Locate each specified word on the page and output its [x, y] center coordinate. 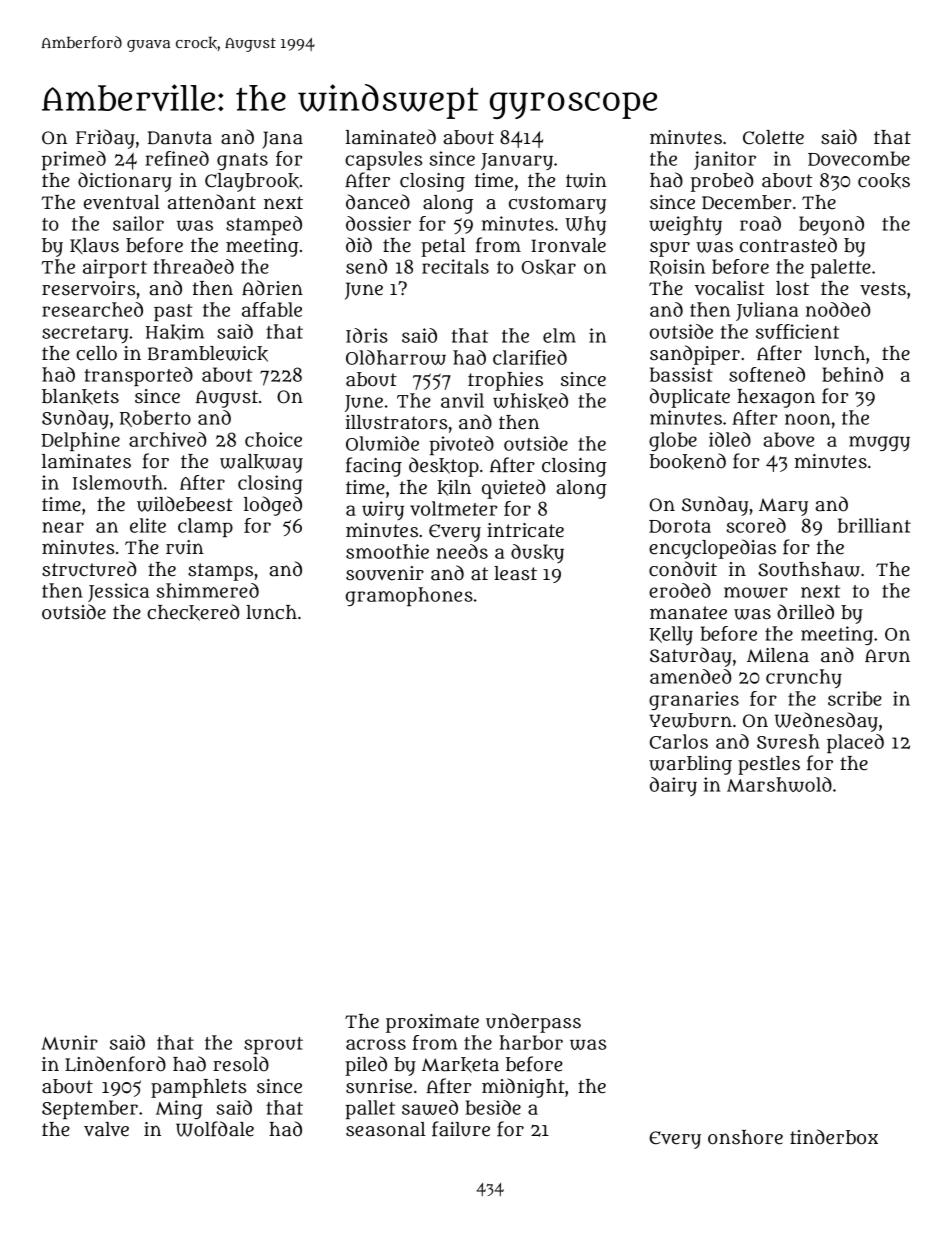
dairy [673, 786]
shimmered [207, 590]
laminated [391, 137]
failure [461, 1129]
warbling [690, 765]
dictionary [125, 182]
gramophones [409, 596]
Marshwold [779, 784]
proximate [432, 1023]
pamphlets [198, 1088]
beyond [831, 226]
